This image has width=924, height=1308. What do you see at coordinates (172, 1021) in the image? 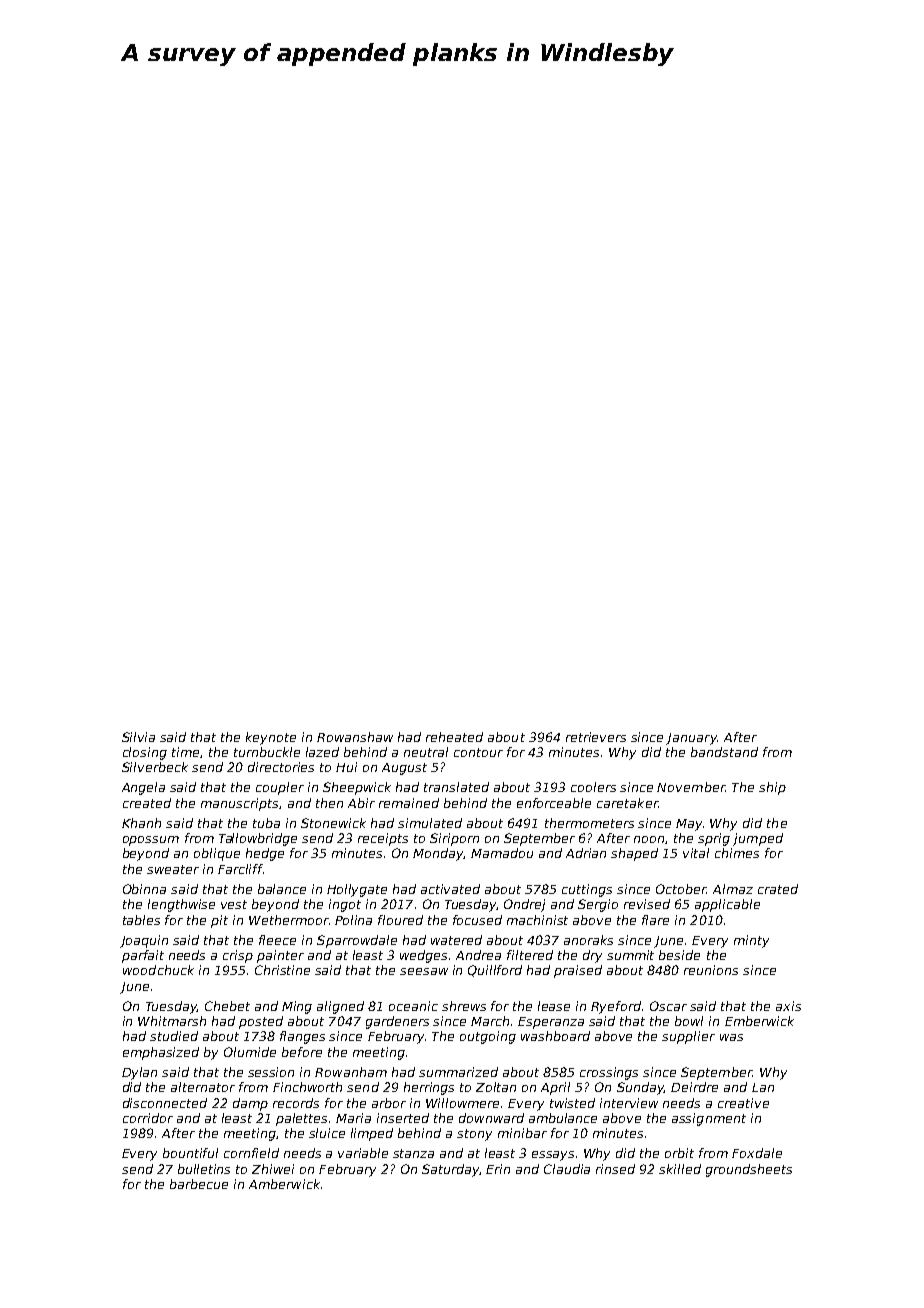
I see `Whitmarsh` at bounding box center [172, 1021].
